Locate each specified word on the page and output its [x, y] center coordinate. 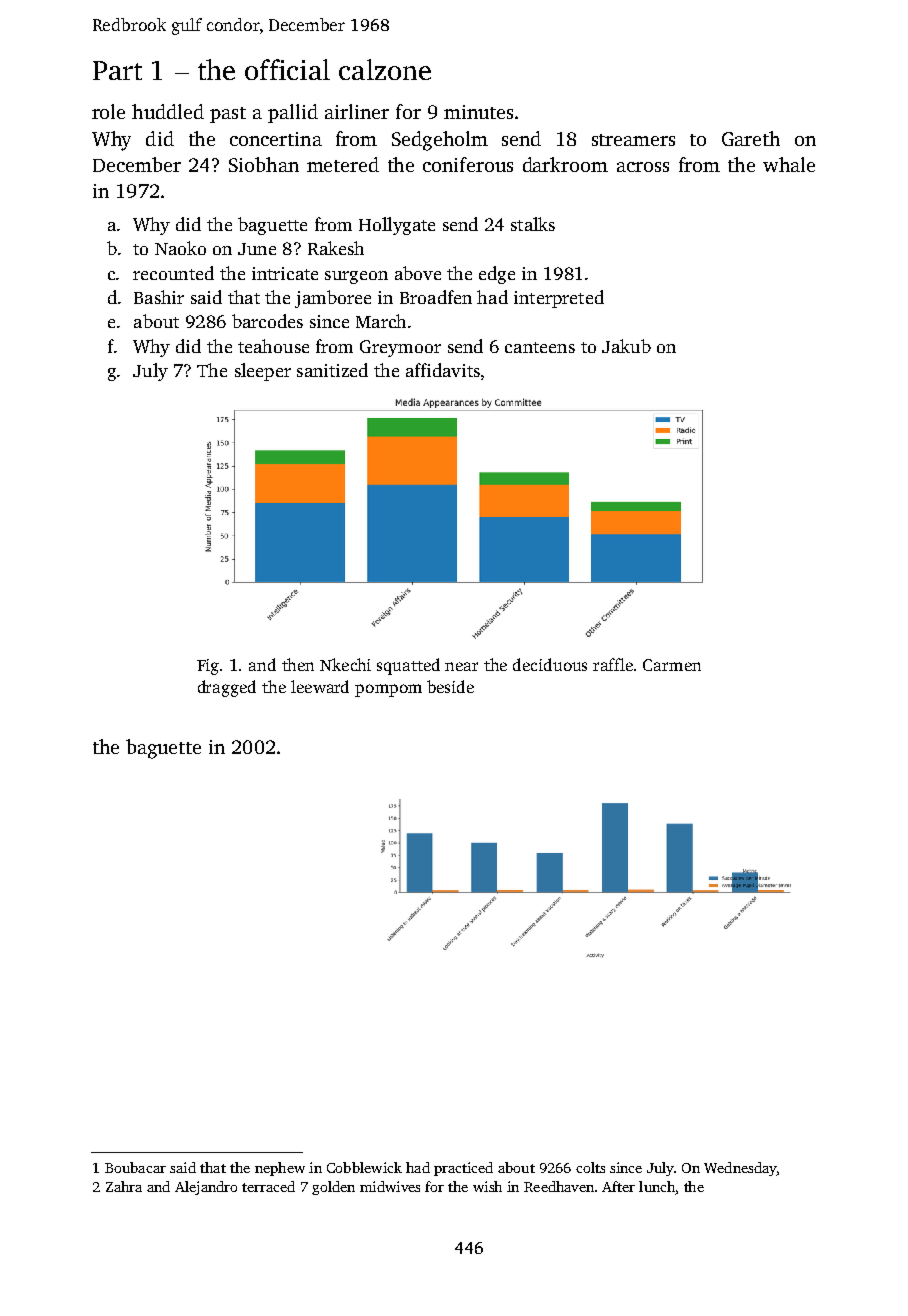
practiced [463, 1169]
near [461, 666]
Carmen [672, 665]
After [618, 1186]
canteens [540, 347]
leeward [320, 686]
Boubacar [135, 1167]
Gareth [751, 138]
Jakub [626, 346]
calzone [385, 69]
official [287, 69]
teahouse [273, 346]
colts [590, 1167]
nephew [280, 1169]
